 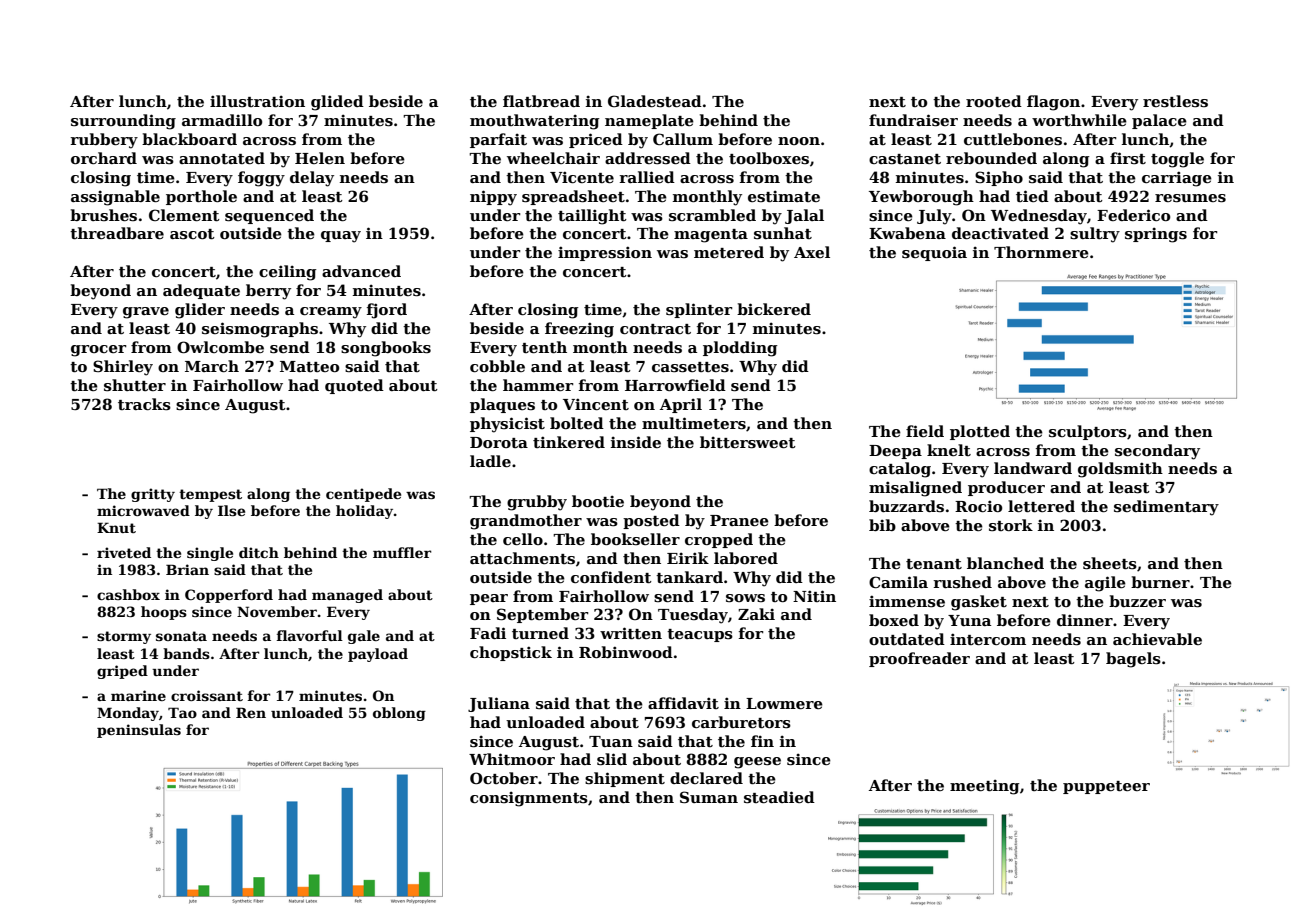 What do you see at coordinates (364, 512) in the screenshot?
I see `holiday` at bounding box center [364, 512].
